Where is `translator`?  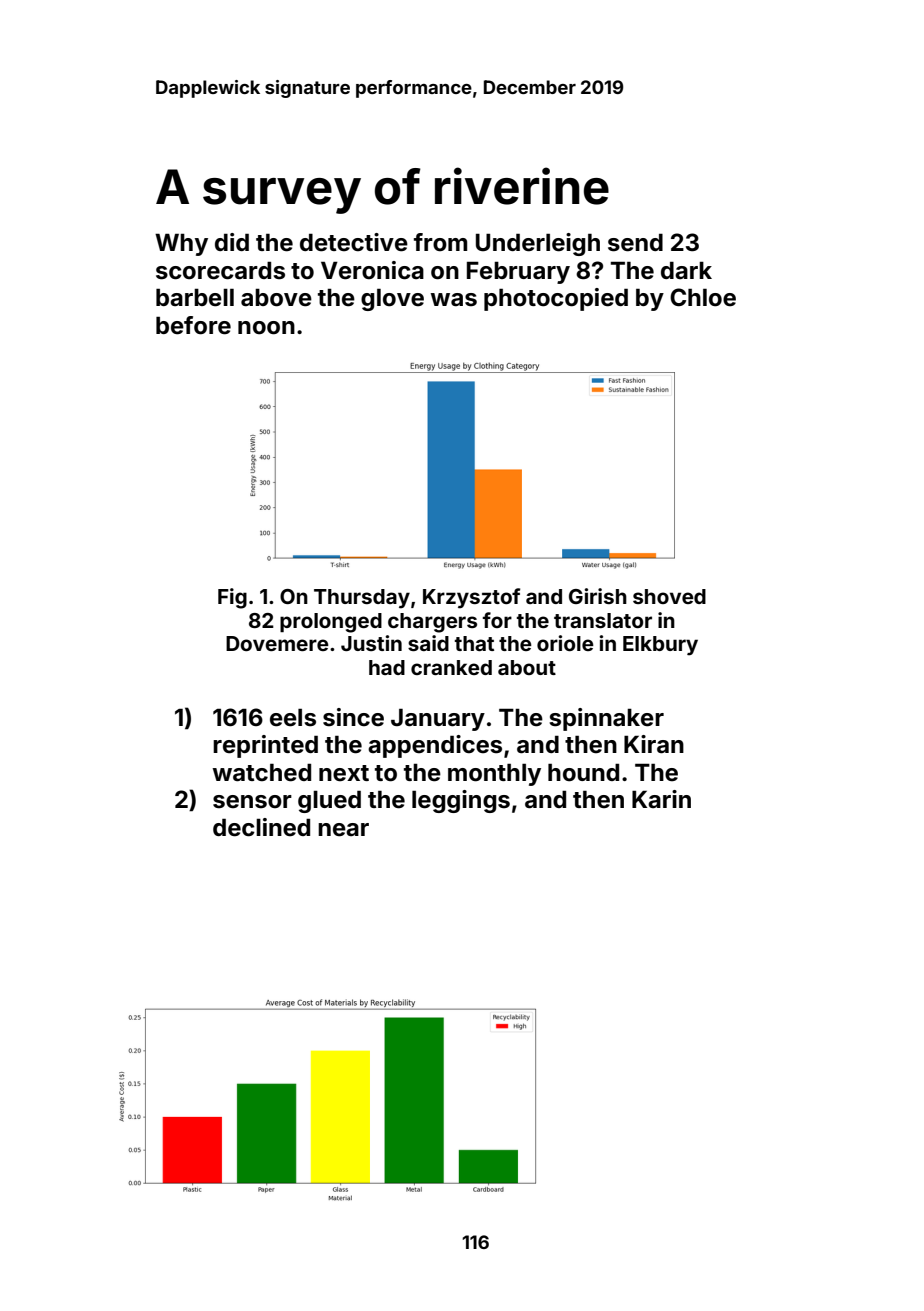 translator is located at coordinates (603, 620).
